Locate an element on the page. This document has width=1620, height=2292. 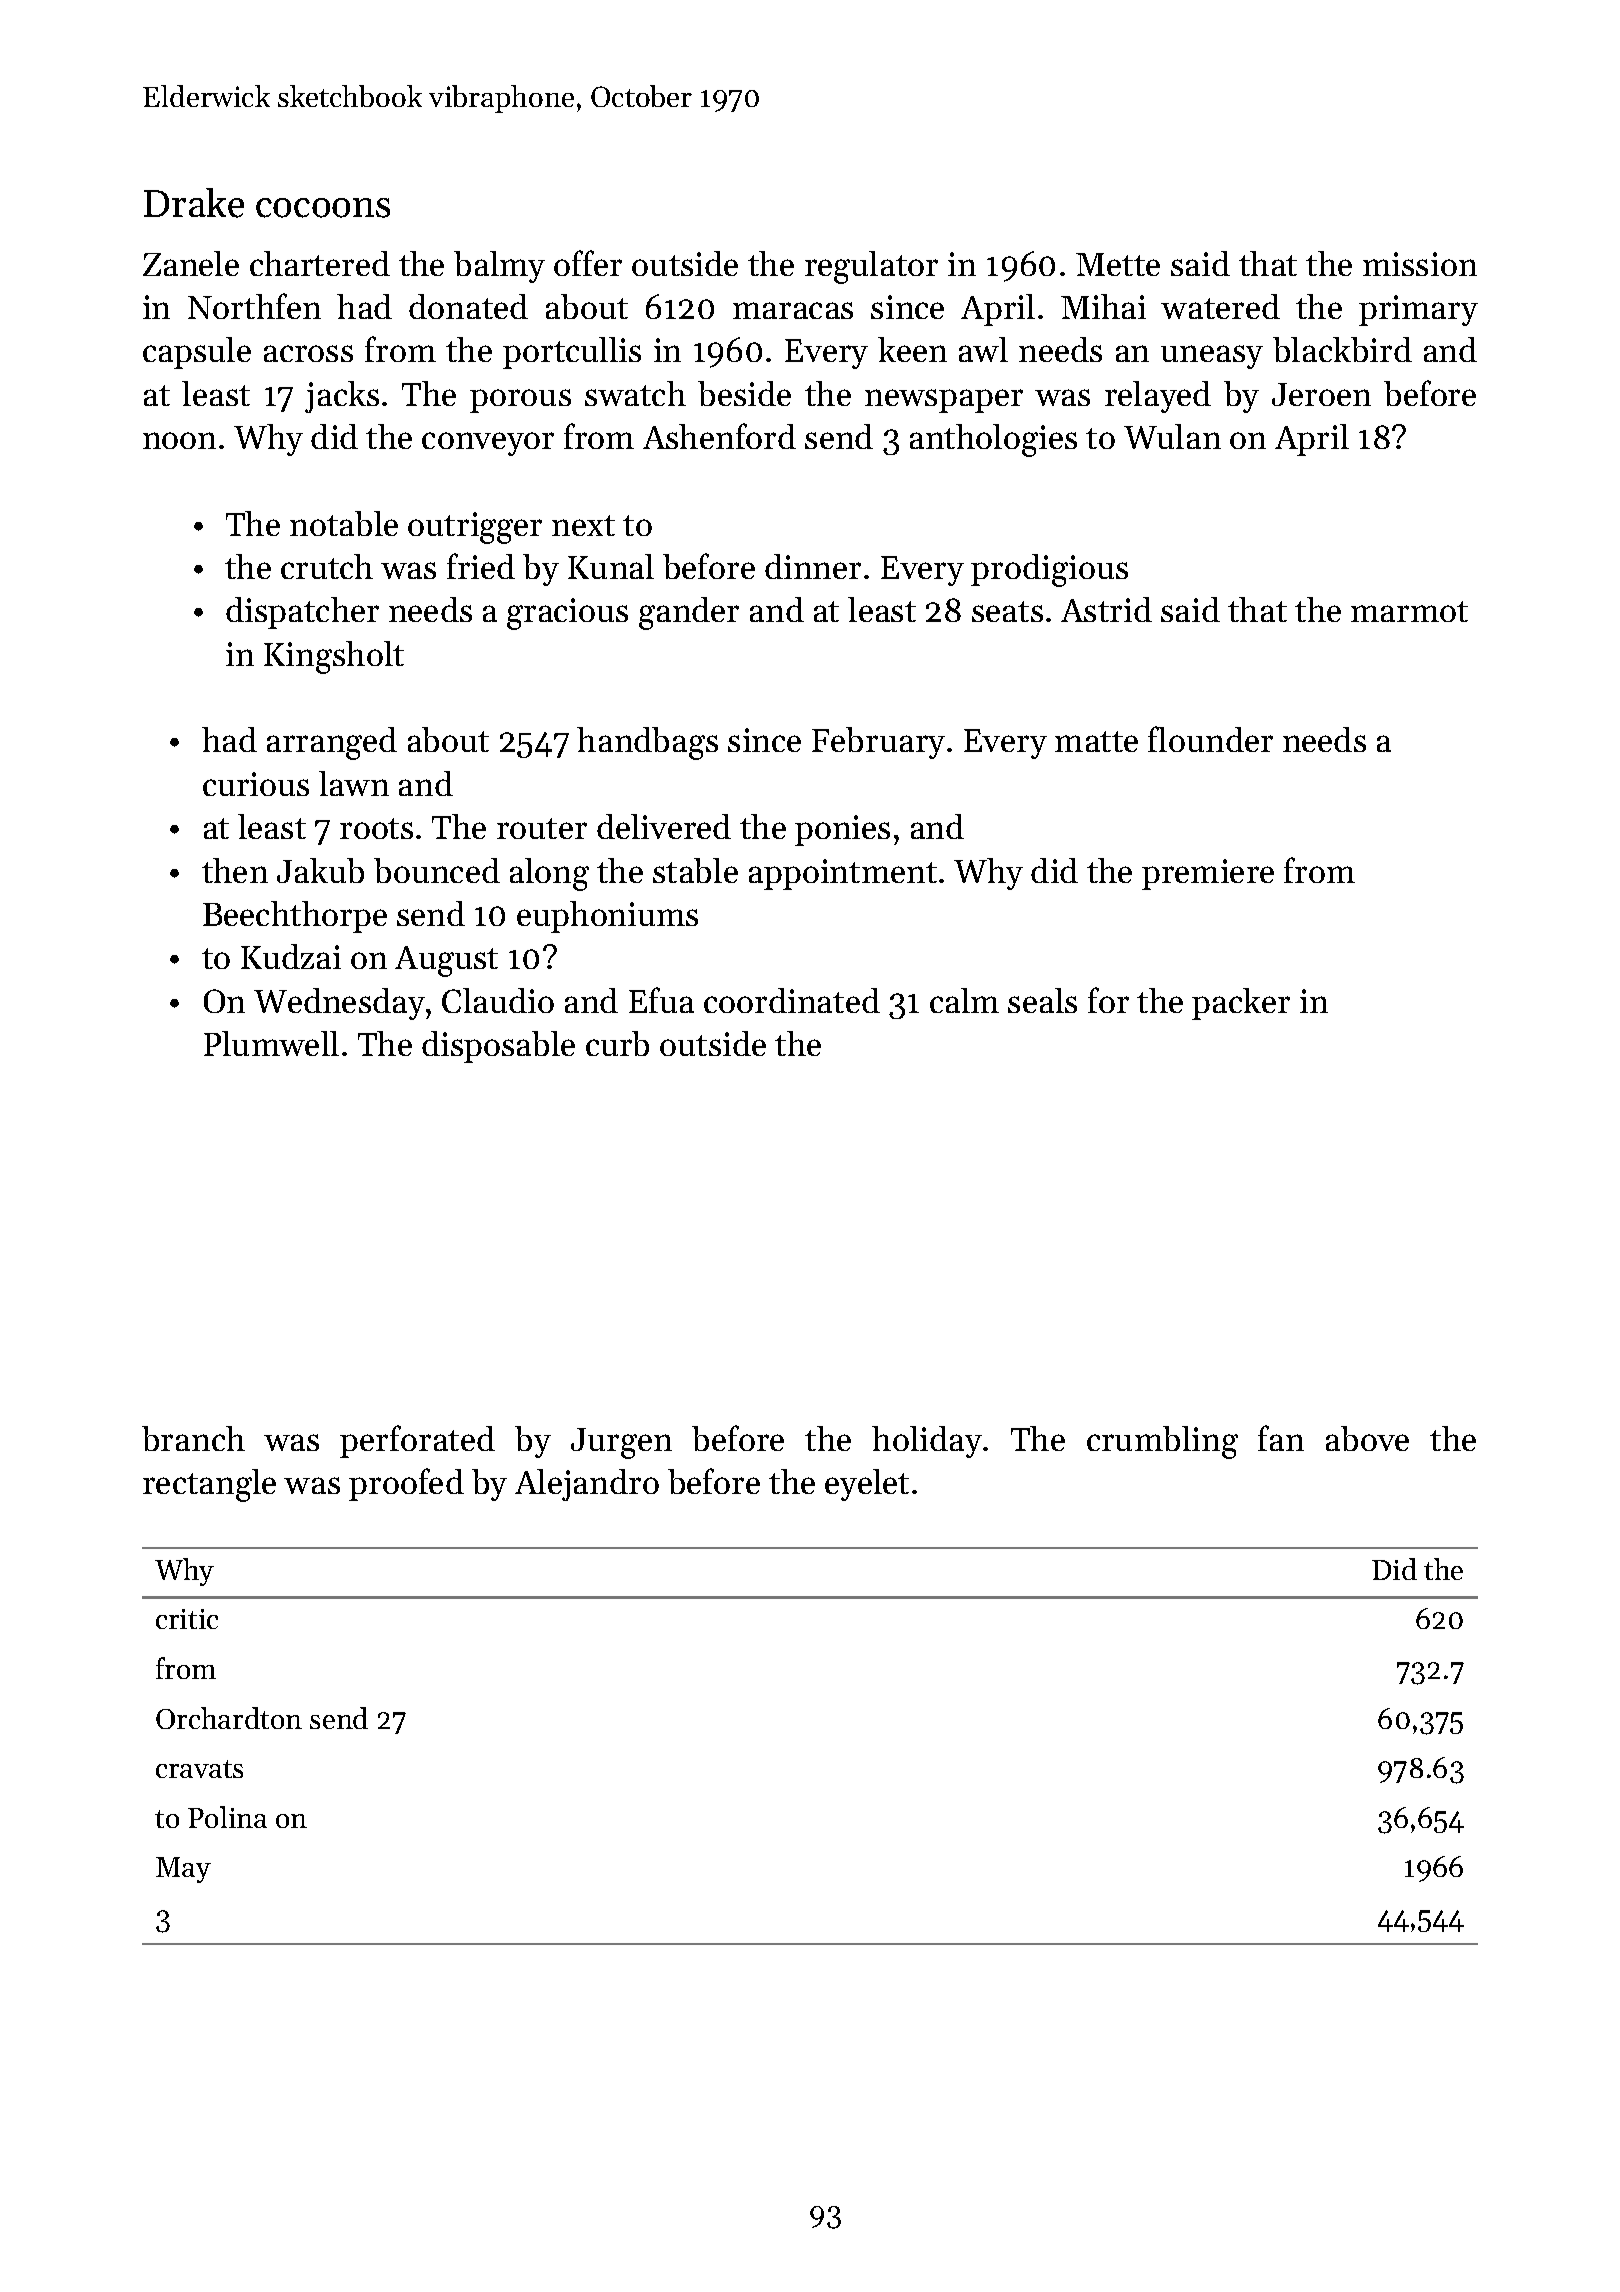
Orchardton is located at coordinates (229, 1718).
